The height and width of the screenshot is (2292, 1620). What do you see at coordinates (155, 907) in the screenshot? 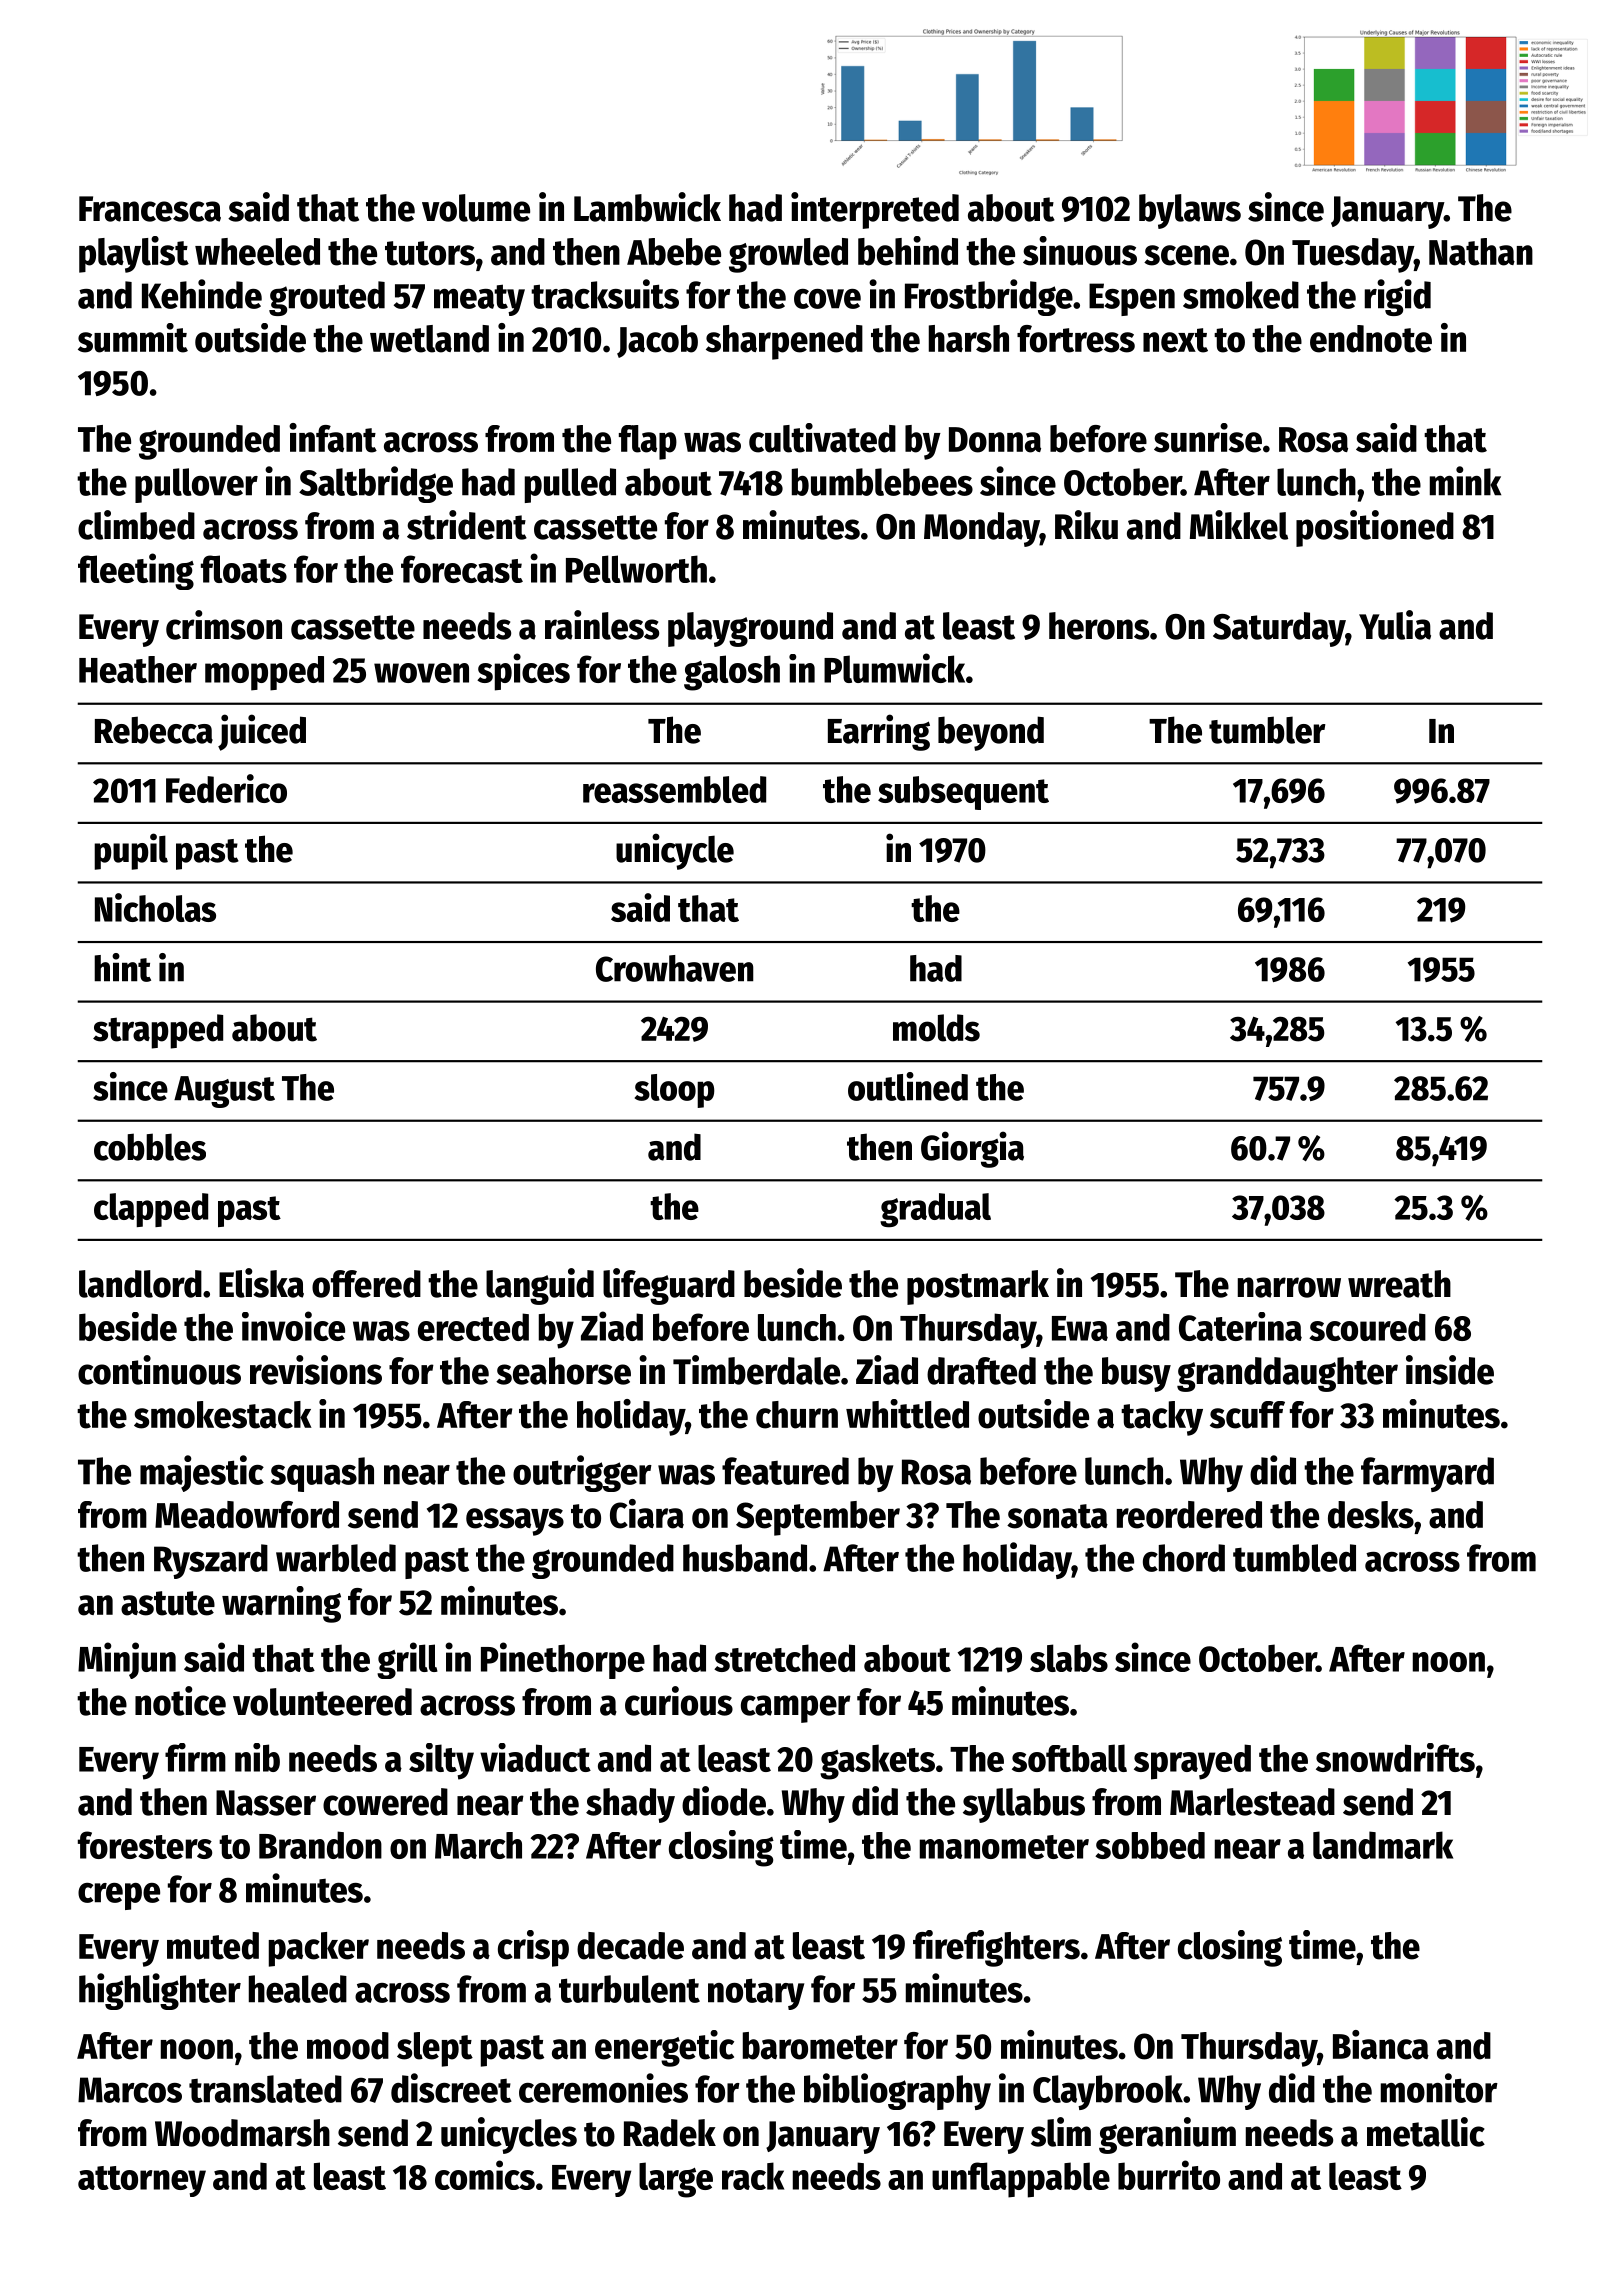
I see `Nicholas` at bounding box center [155, 907].
